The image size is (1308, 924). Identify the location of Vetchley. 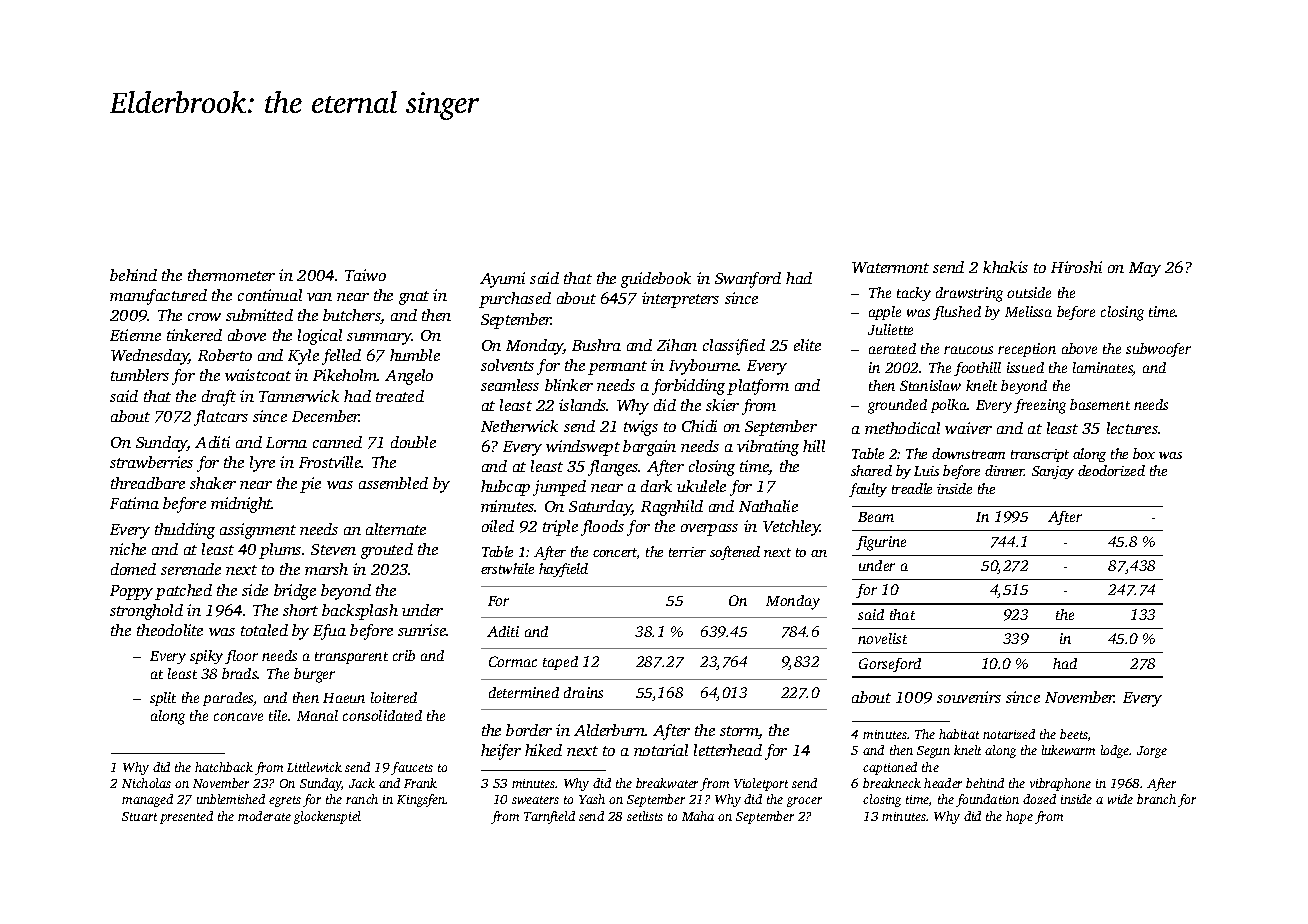
(791, 528).
